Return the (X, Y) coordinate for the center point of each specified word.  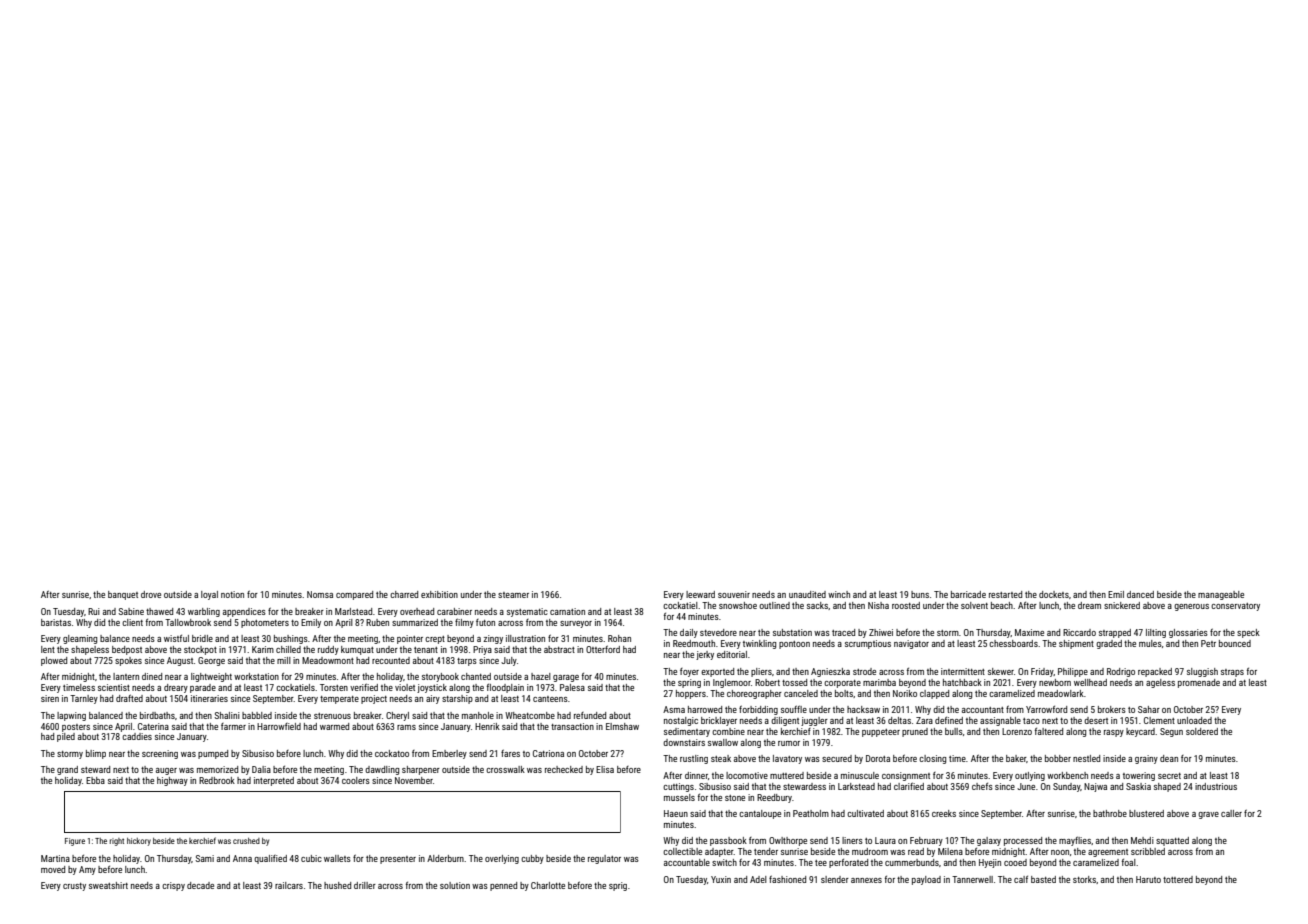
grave (1208, 815)
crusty (74, 887)
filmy (464, 623)
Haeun (676, 813)
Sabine (131, 611)
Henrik (487, 726)
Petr (1208, 643)
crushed (246, 841)
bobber (1058, 758)
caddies (137, 736)
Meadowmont (328, 660)
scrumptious (868, 644)
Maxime (1029, 632)
